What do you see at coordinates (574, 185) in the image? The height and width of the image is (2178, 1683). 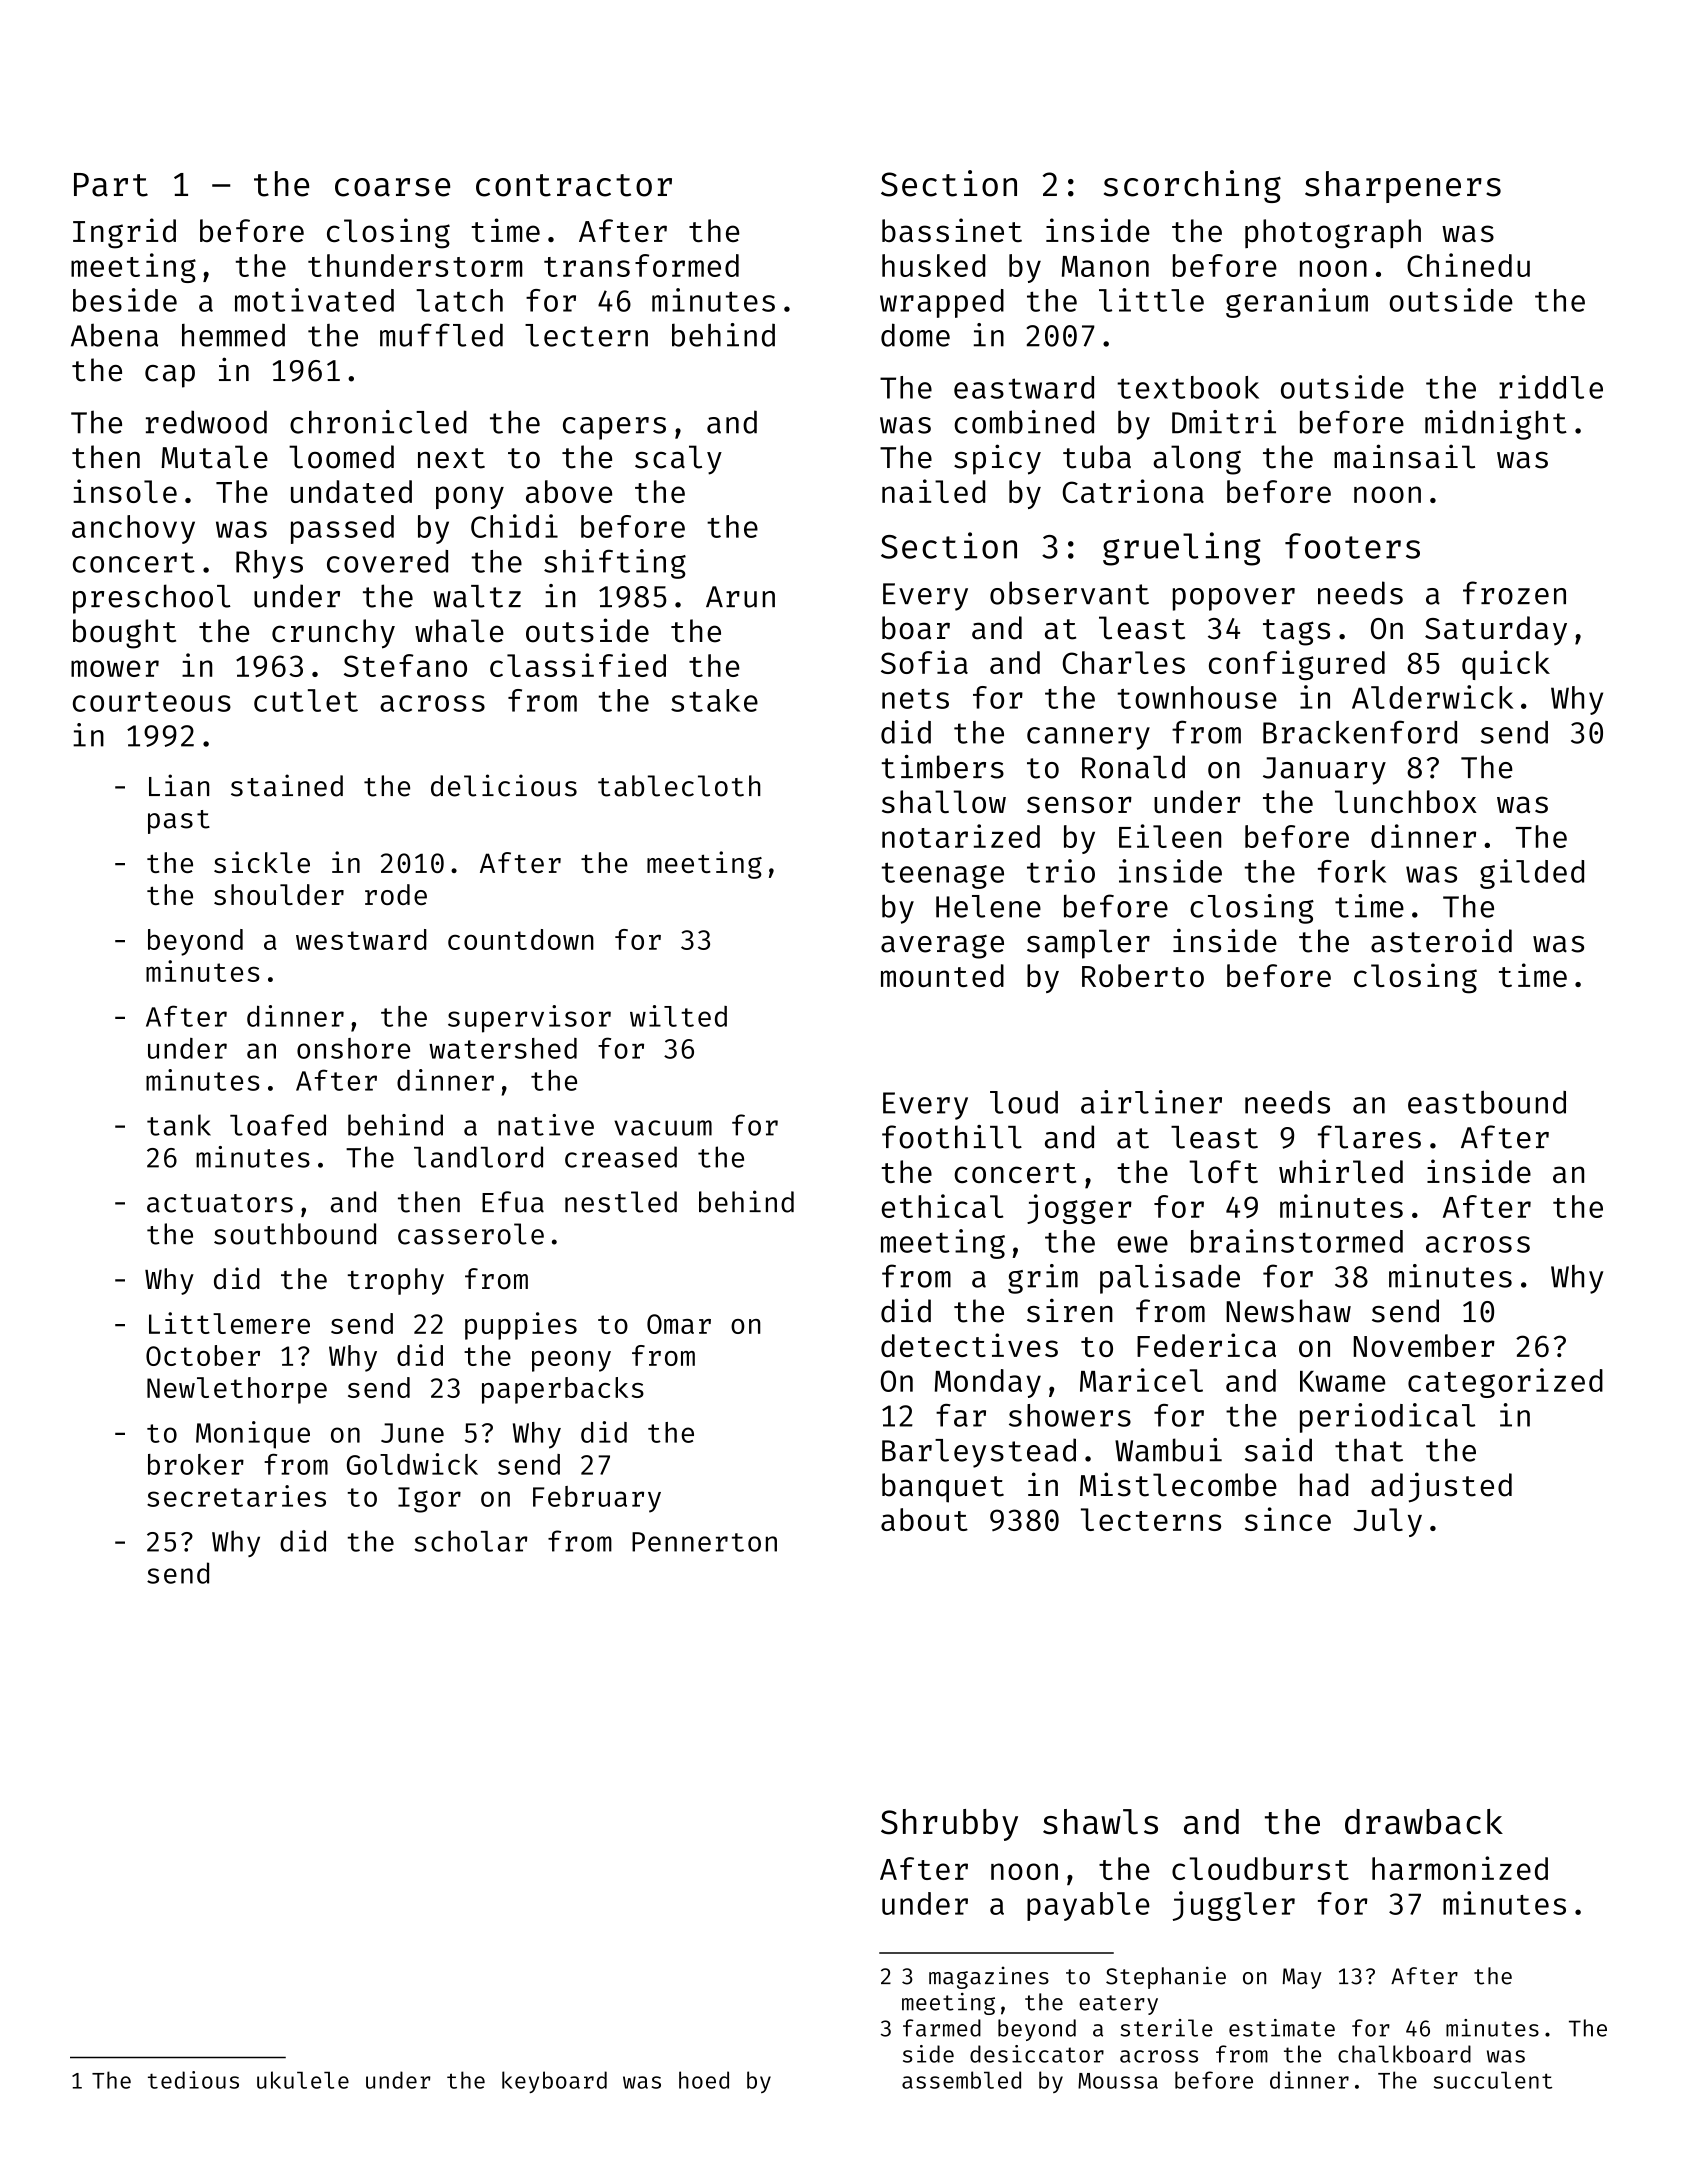 I see `contractor` at bounding box center [574, 185].
